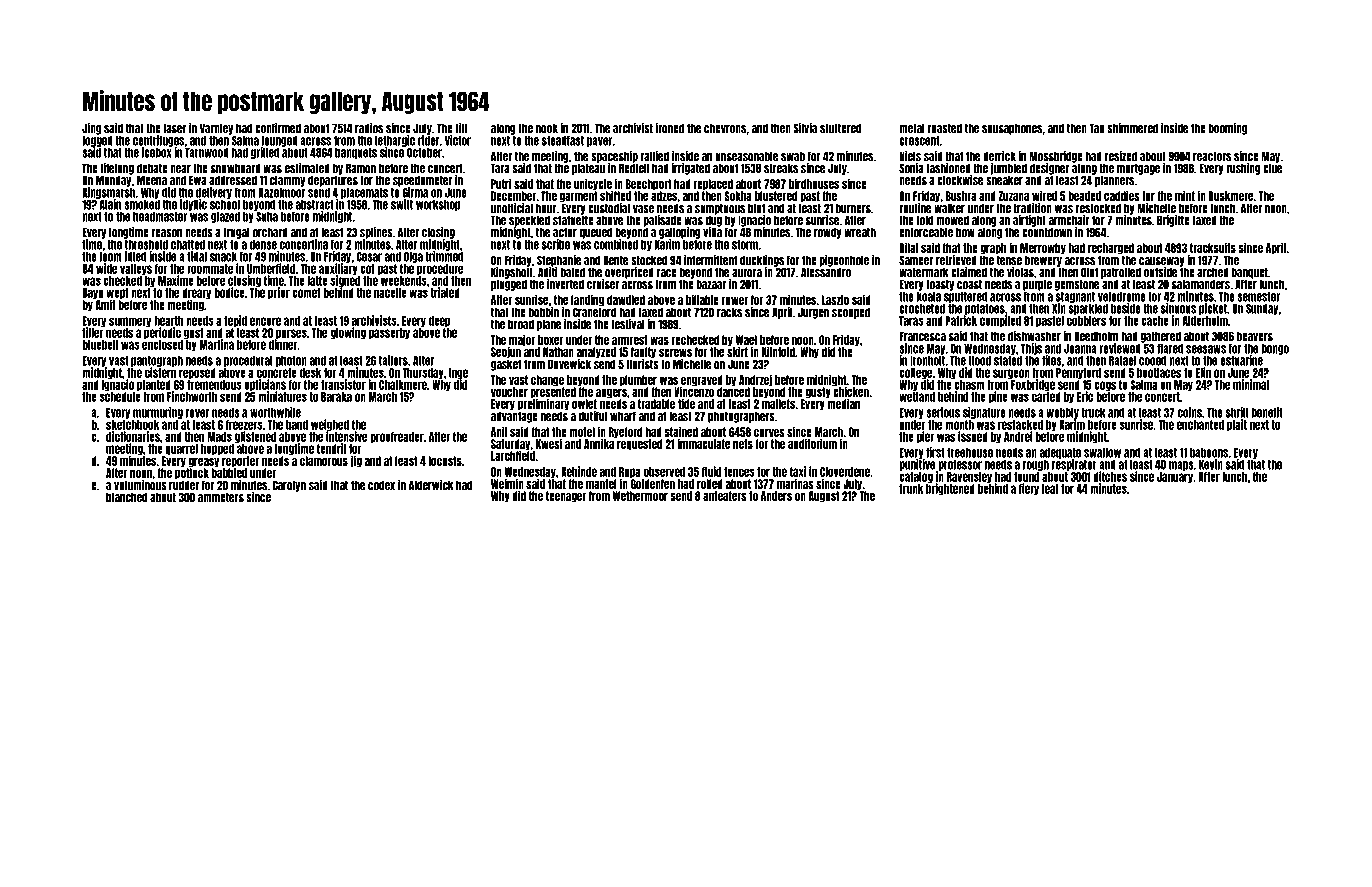  I want to click on confirmed, so click(278, 128).
